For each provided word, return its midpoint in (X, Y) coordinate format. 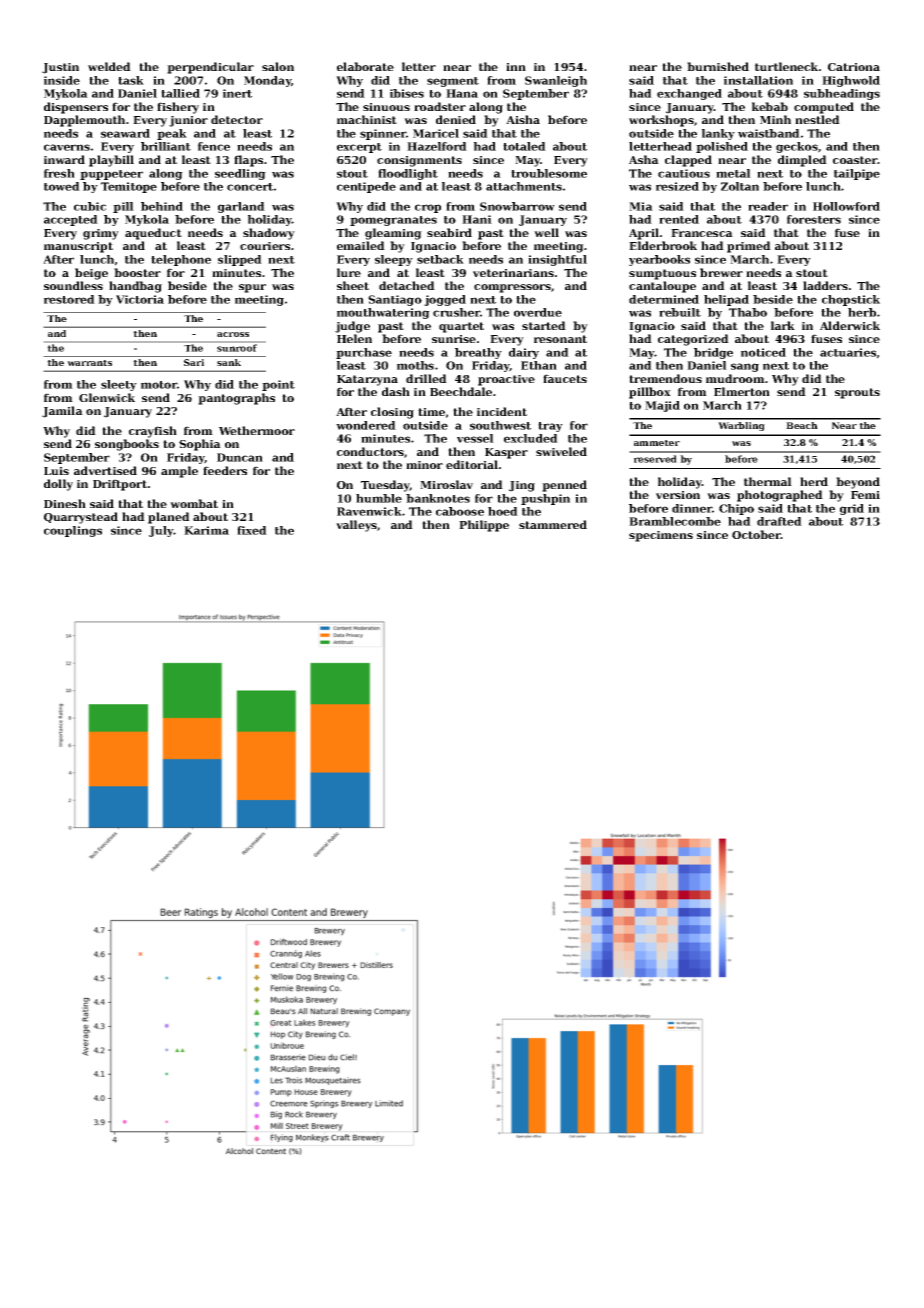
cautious (684, 173)
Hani (477, 219)
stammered (553, 524)
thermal (768, 481)
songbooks (127, 445)
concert (250, 187)
